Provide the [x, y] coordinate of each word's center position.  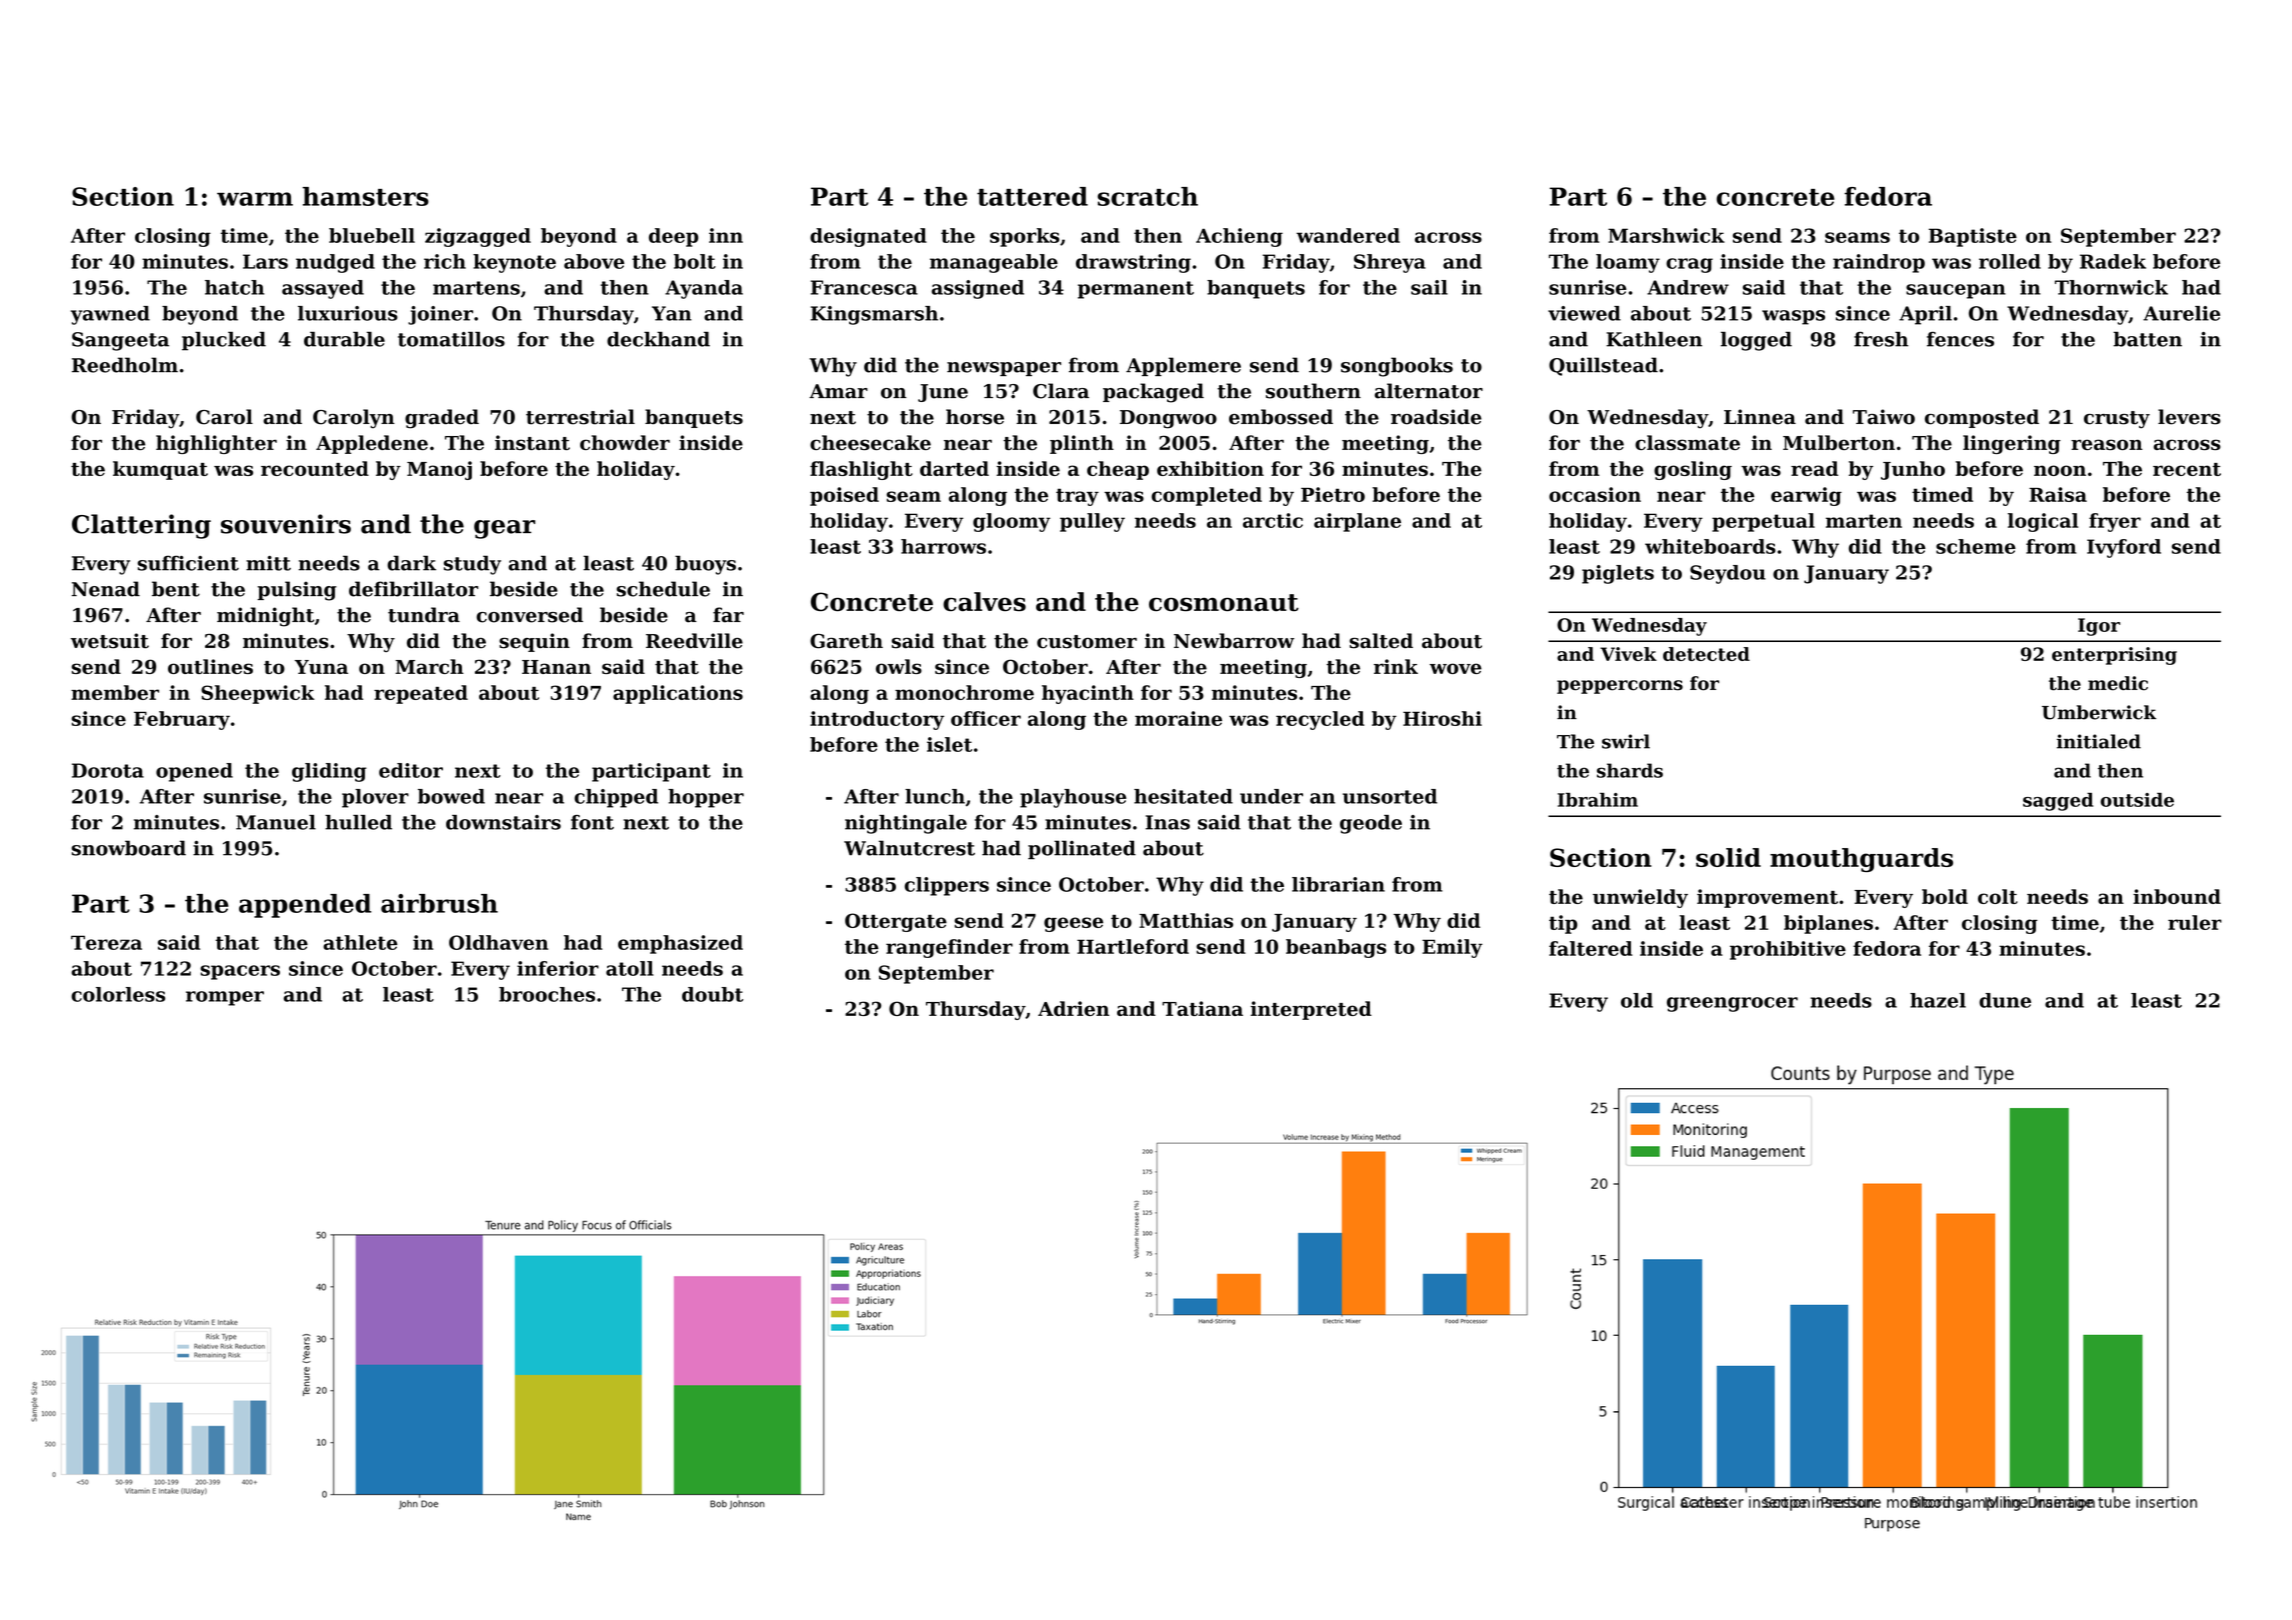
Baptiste [1973, 237]
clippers [947, 886]
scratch [1148, 196]
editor [411, 770]
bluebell [372, 235]
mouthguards [1861, 860]
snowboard [129, 848]
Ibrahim [1598, 800]
